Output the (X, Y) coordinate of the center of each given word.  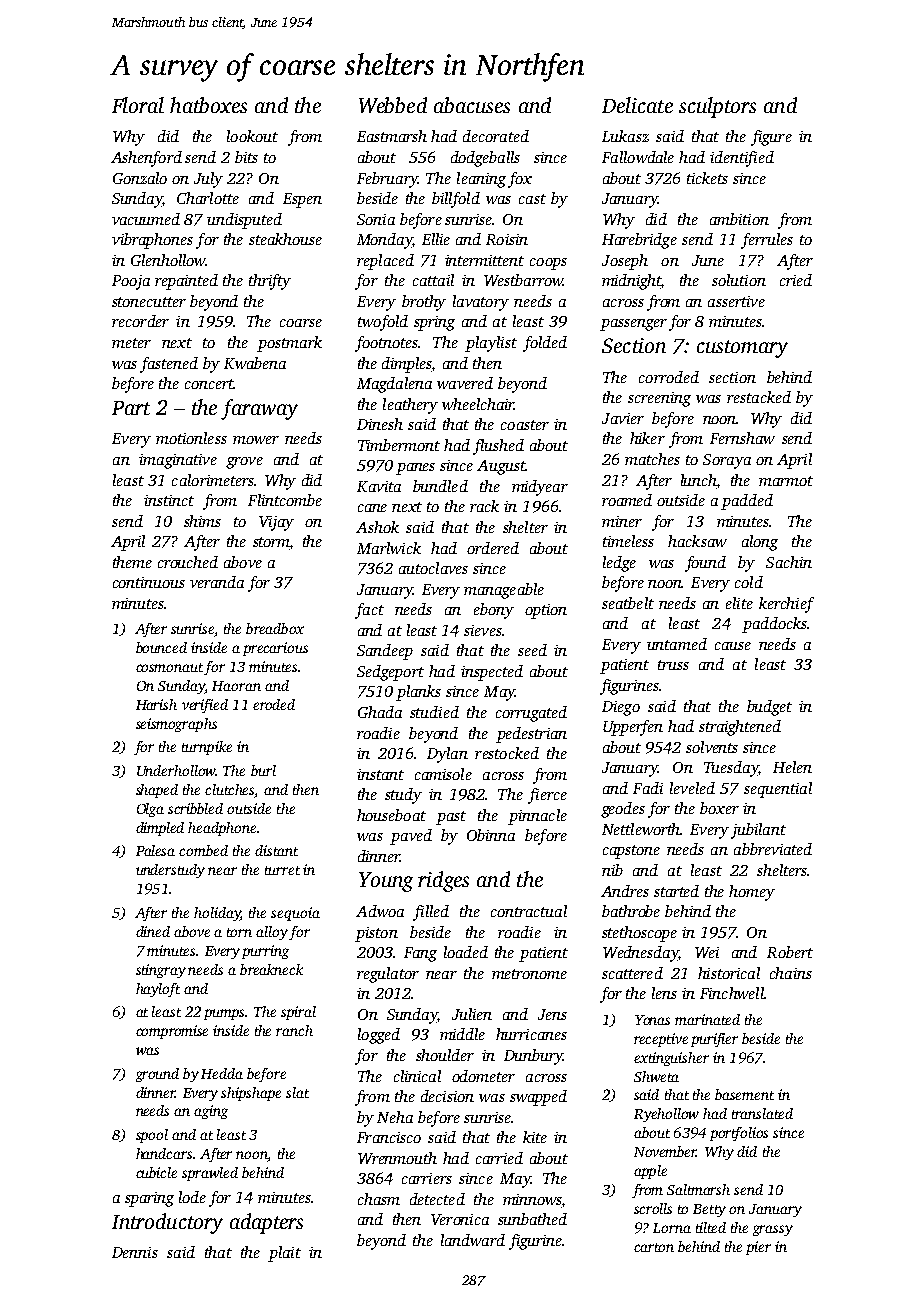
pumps (225, 1014)
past (451, 818)
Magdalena (394, 385)
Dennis (135, 1252)
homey (752, 893)
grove (244, 463)
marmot (786, 481)
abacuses (472, 105)
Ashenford (146, 159)
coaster (525, 425)
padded (747, 502)
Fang (420, 954)
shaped (157, 791)
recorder (140, 321)
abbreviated (773, 849)
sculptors (717, 107)
